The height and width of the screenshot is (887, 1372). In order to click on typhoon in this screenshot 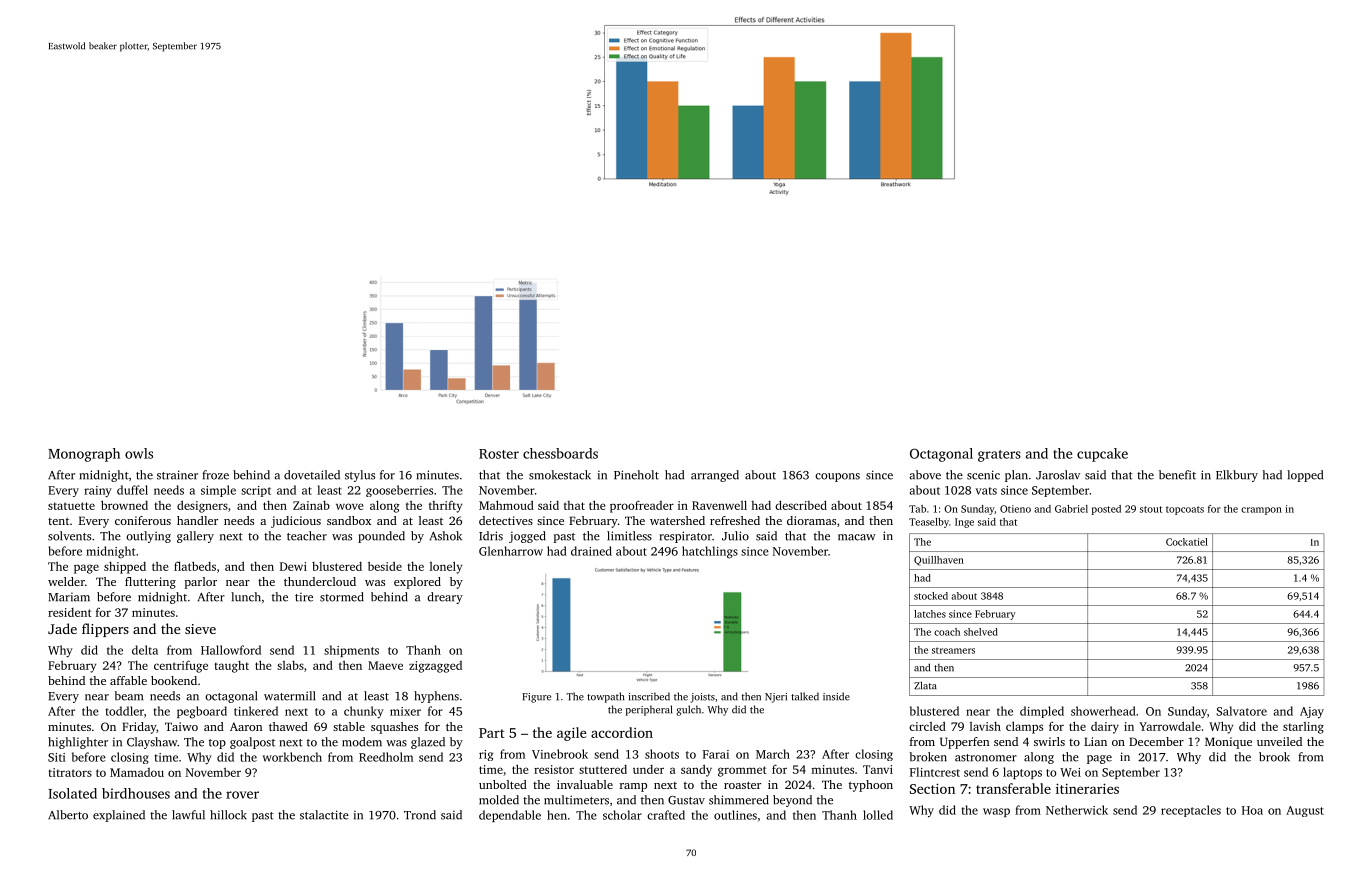, I will do `click(871, 786)`.
